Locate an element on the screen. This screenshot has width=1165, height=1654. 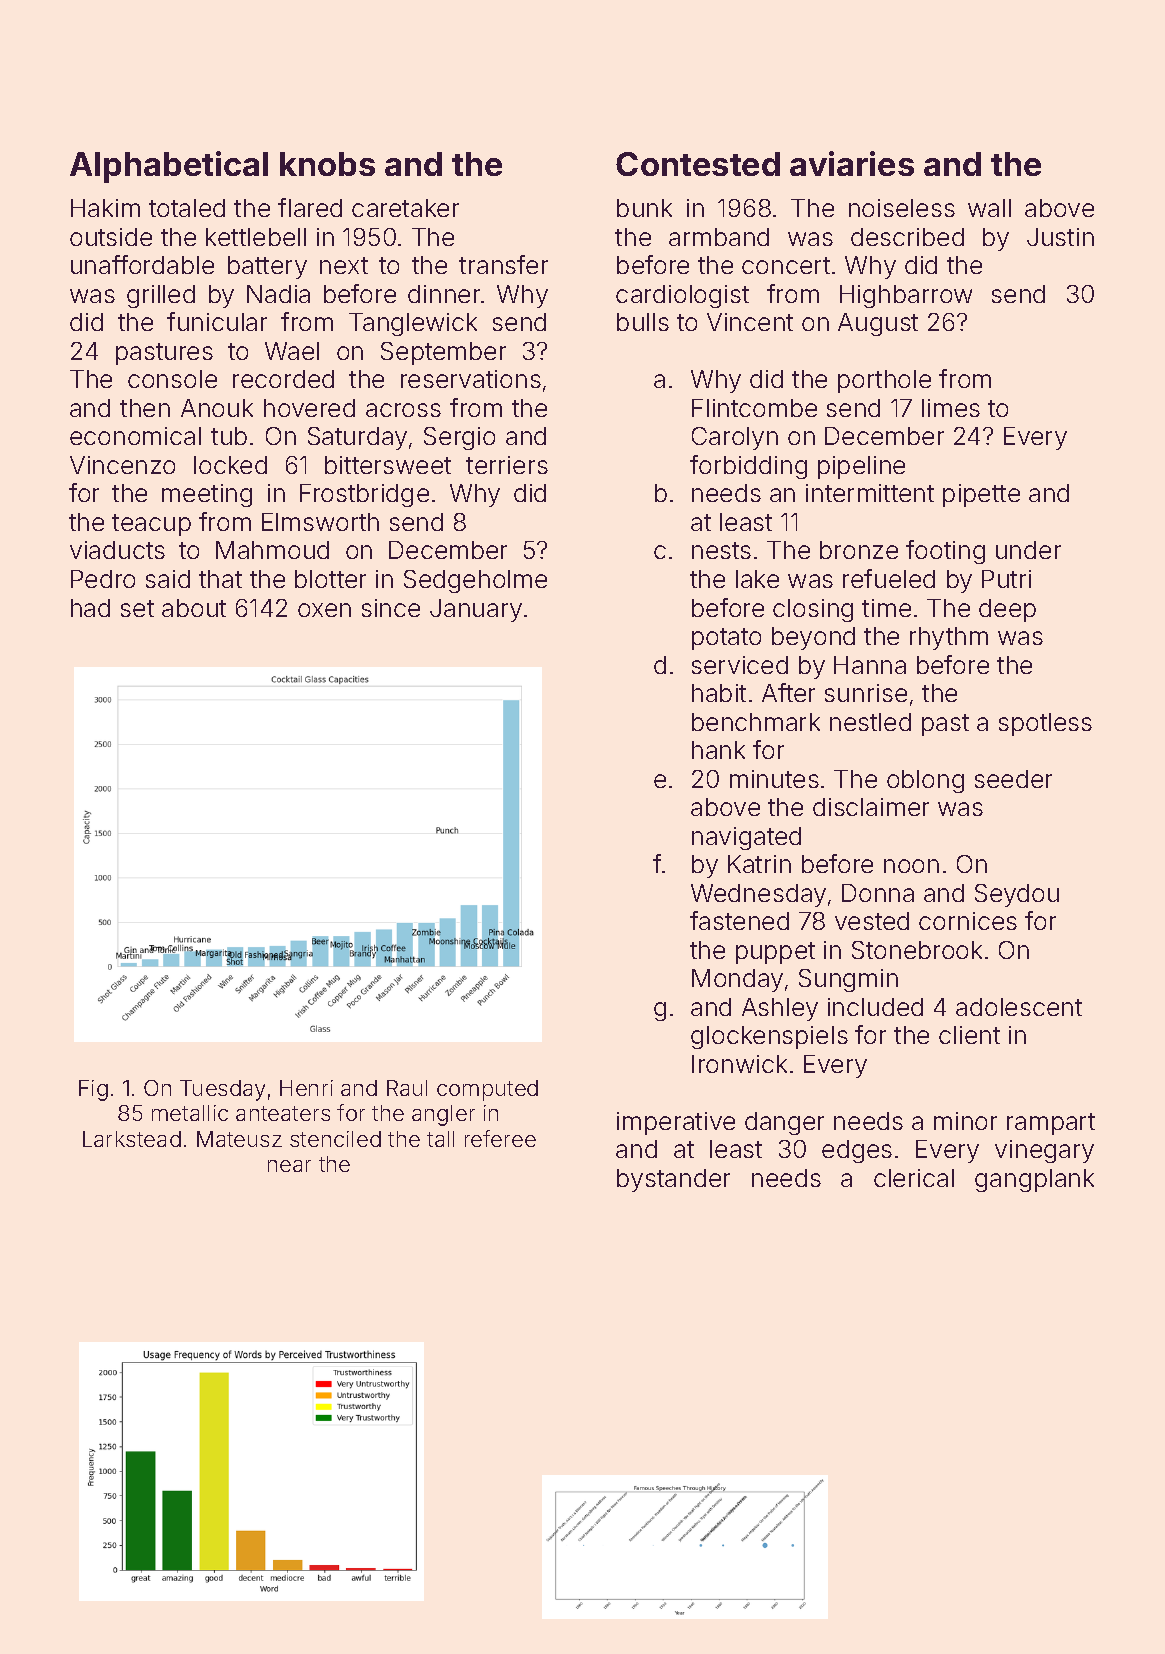
reservations is located at coordinates (471, 379).
